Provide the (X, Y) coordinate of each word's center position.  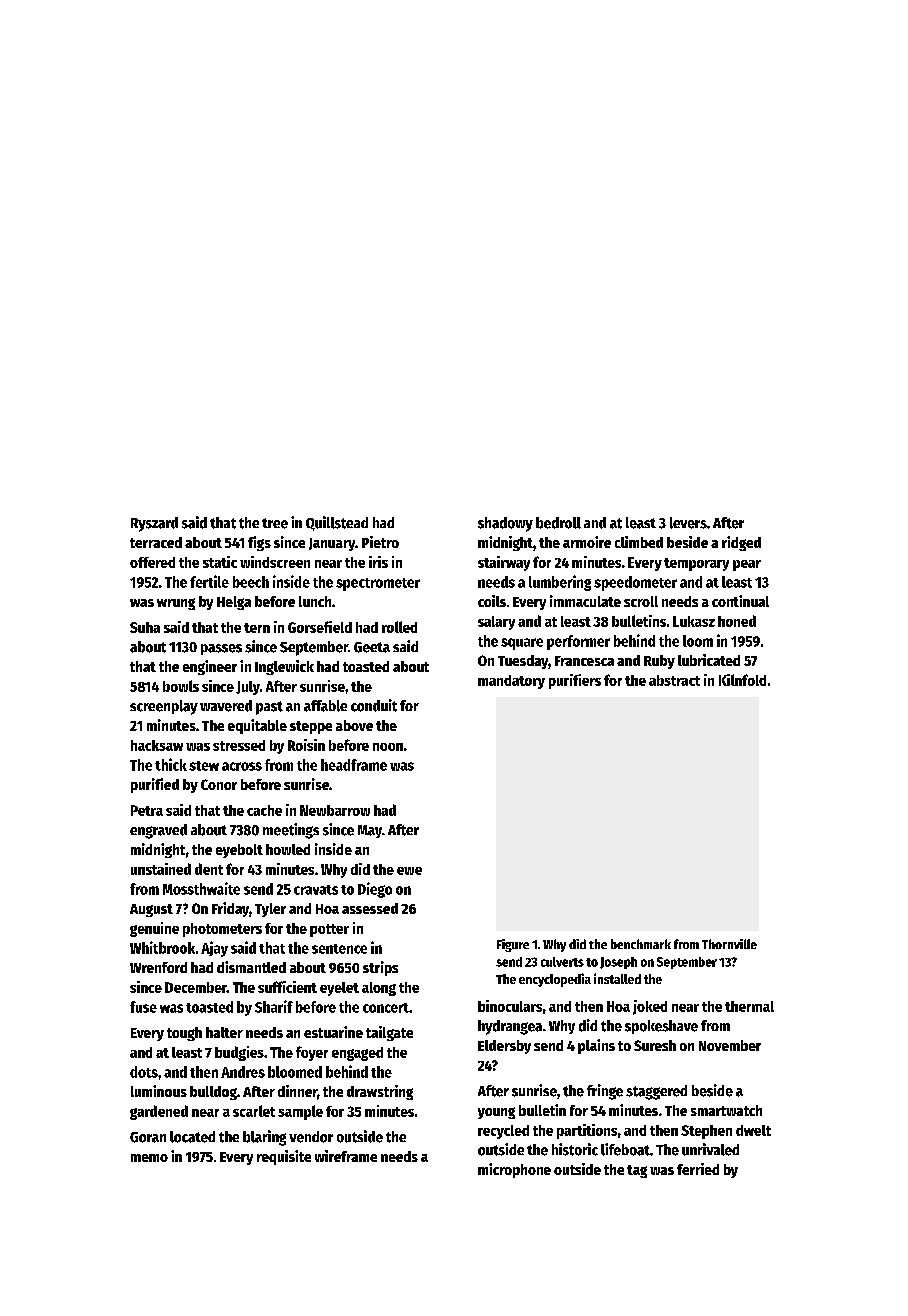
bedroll (558, 523)
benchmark (641, 944)
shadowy (505, 524)
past (269, 708)
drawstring (380, 1092)
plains (596, 1046)
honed (737, 621)
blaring (264, 1138)
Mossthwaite (201, 888)
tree (275, 523)
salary (496, 623)
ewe (409, 871)
